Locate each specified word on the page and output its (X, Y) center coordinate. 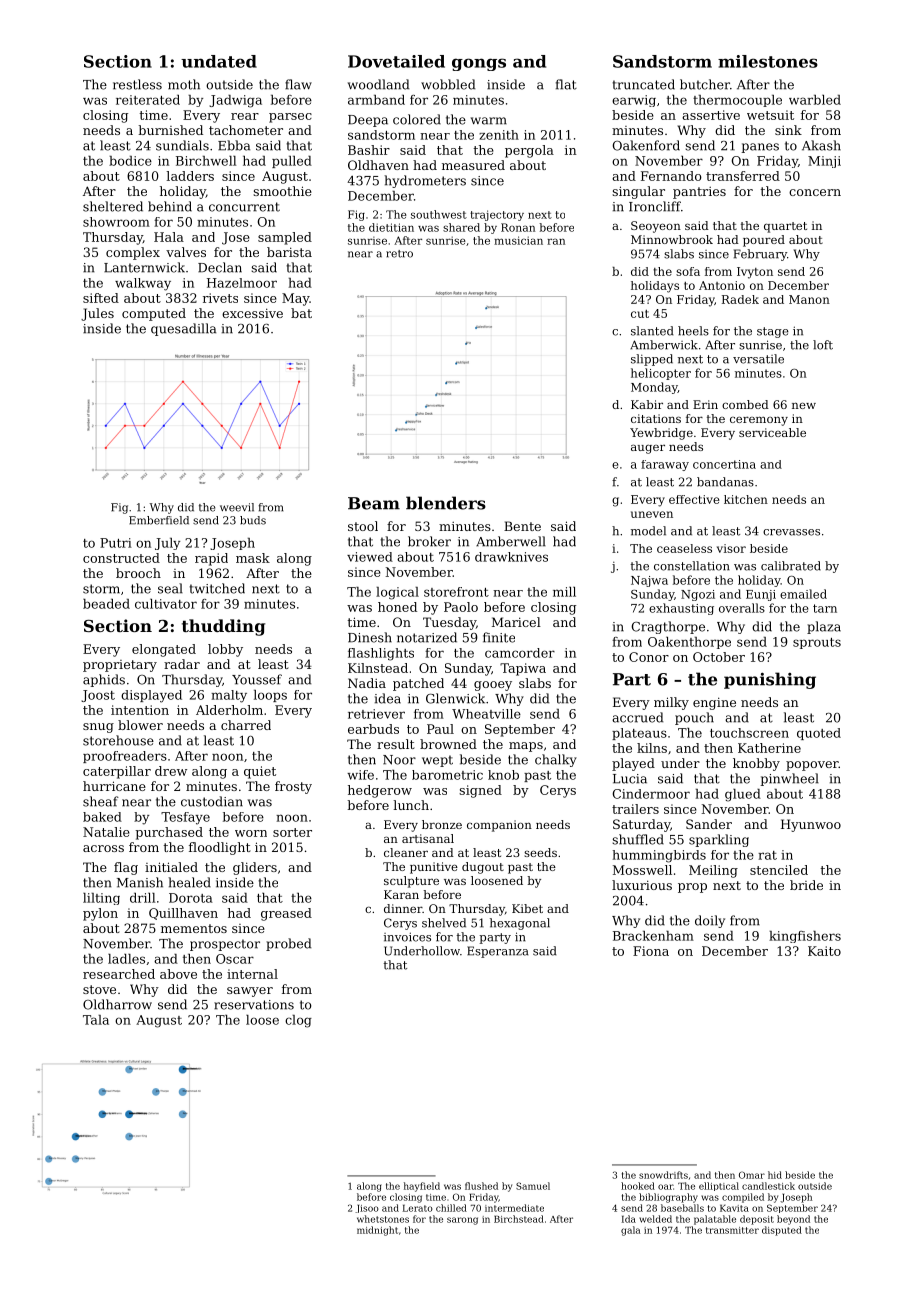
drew (171, 771)
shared (461, 227)
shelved (444, 923)
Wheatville (486, 714)
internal (252, 974)
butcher (705, 84)
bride (806, 885)
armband (376, 100)
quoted (819, 734)
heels (693, 331)
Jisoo (367, 1209)
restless (137, 84)
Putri (116, 543)
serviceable (772, 432)
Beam (374, 503)
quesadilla (183, 329)
